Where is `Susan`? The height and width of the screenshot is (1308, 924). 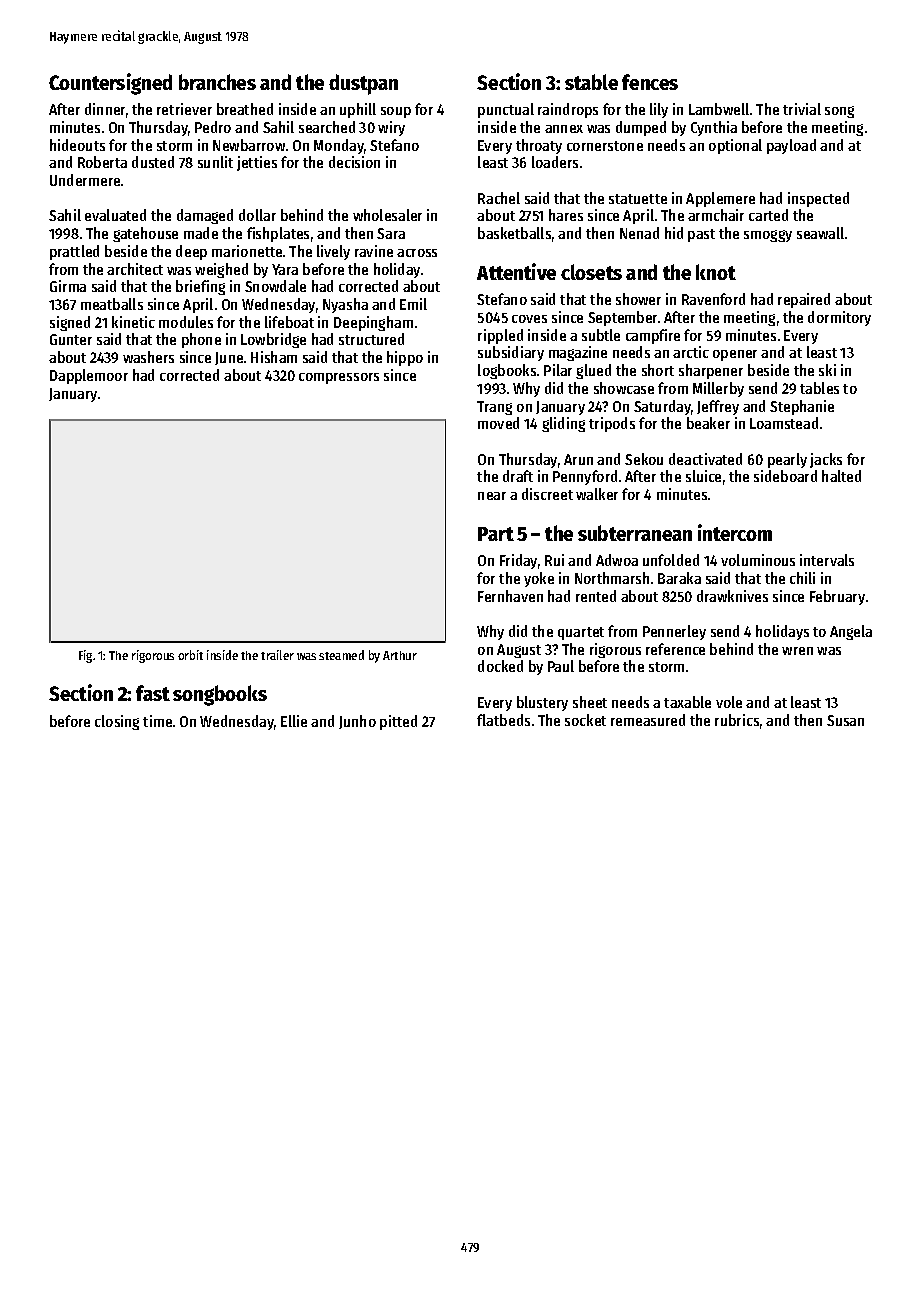 Susan is located at coordinates (845, 720).
